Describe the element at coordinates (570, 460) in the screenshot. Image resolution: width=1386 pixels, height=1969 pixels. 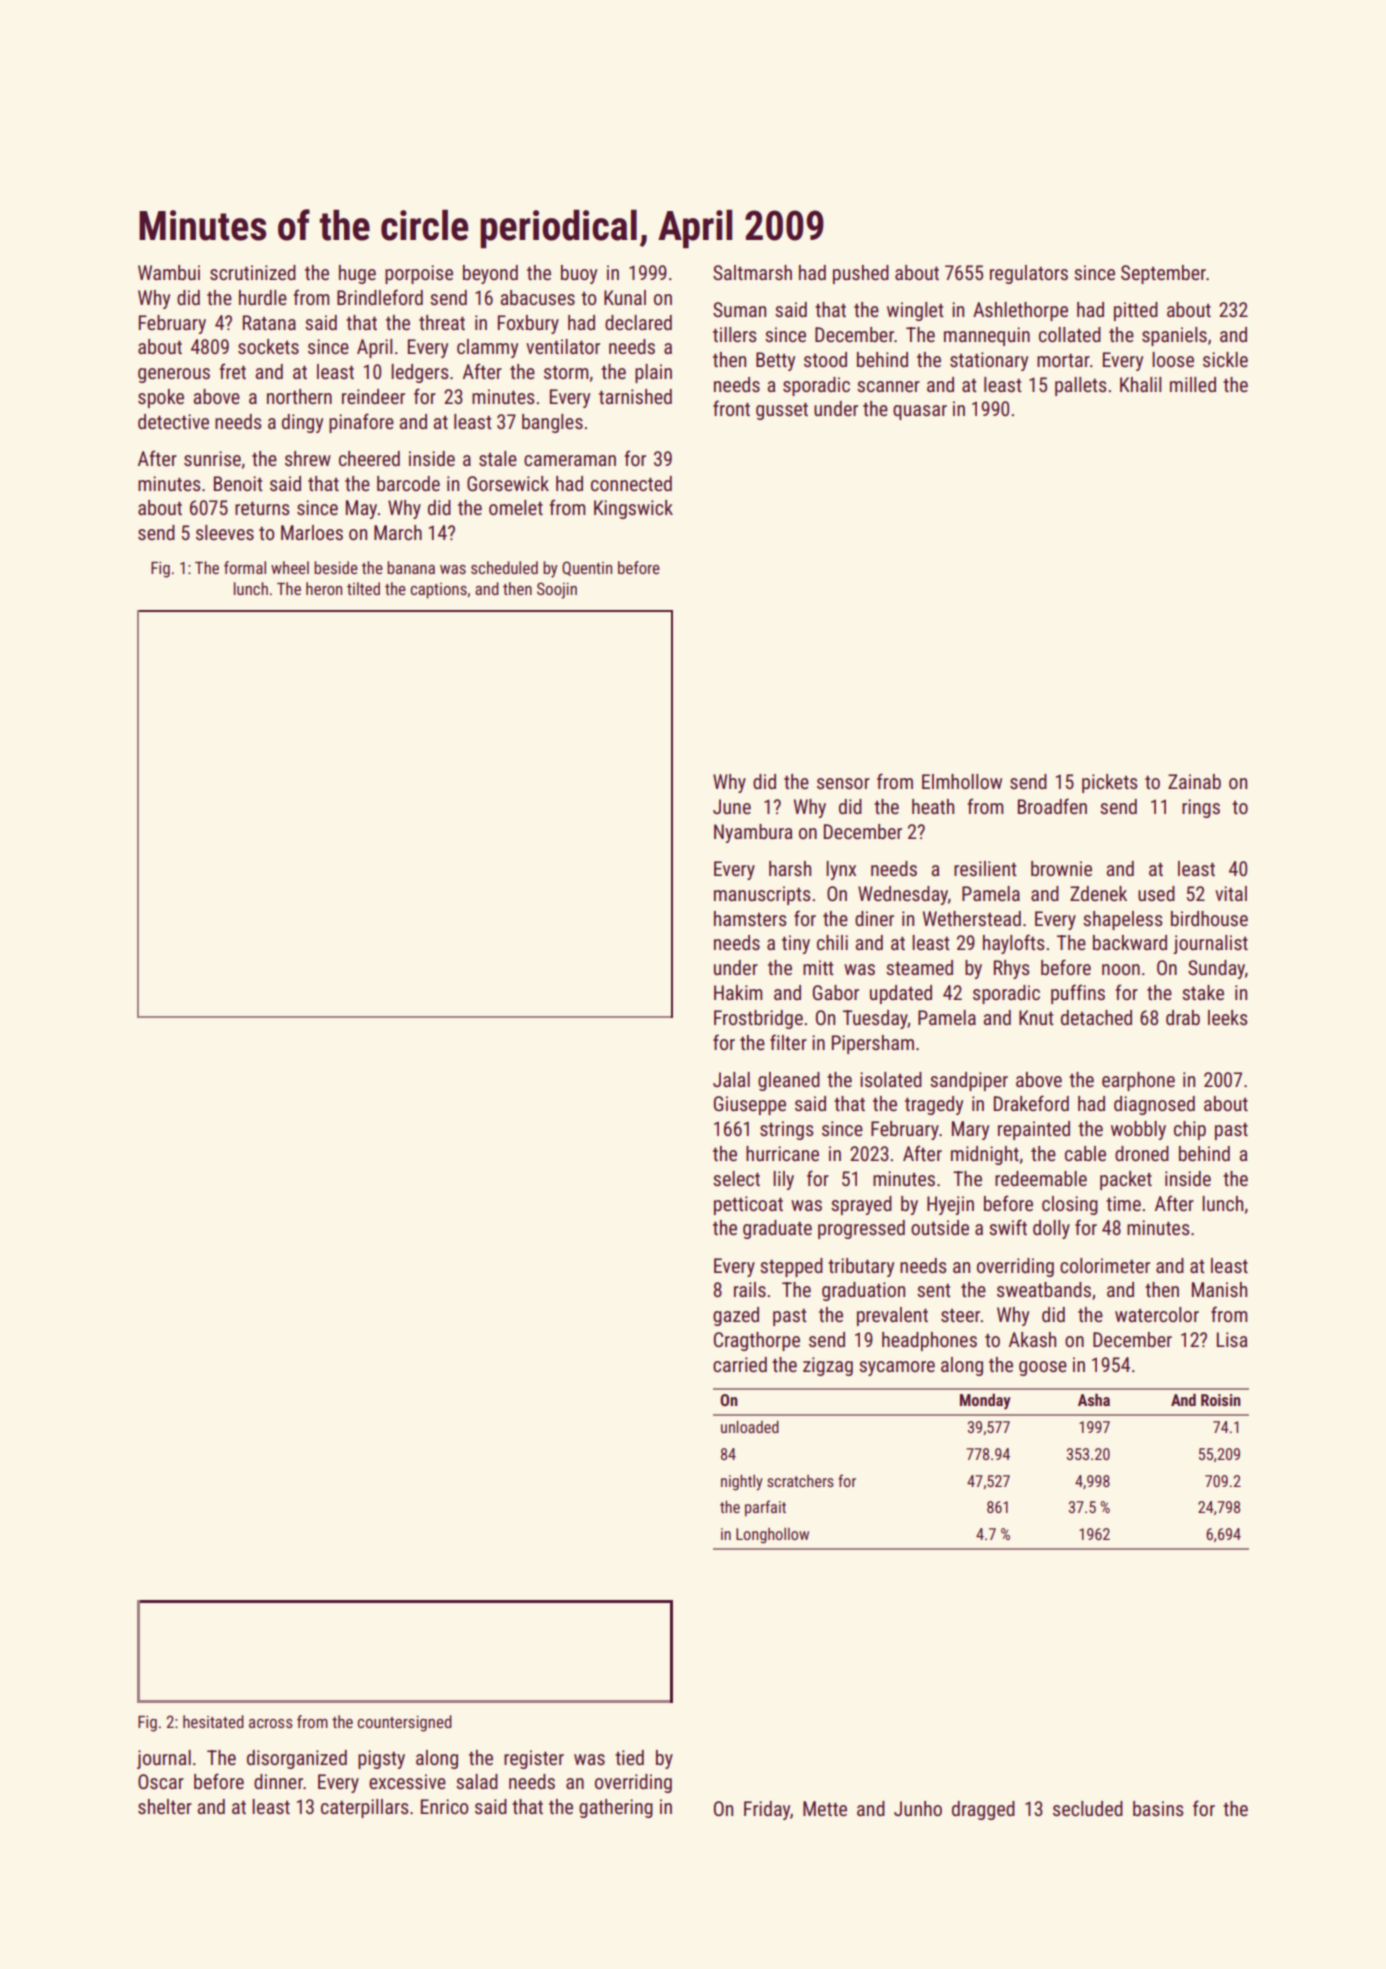
I see `cameraman` at that location.
